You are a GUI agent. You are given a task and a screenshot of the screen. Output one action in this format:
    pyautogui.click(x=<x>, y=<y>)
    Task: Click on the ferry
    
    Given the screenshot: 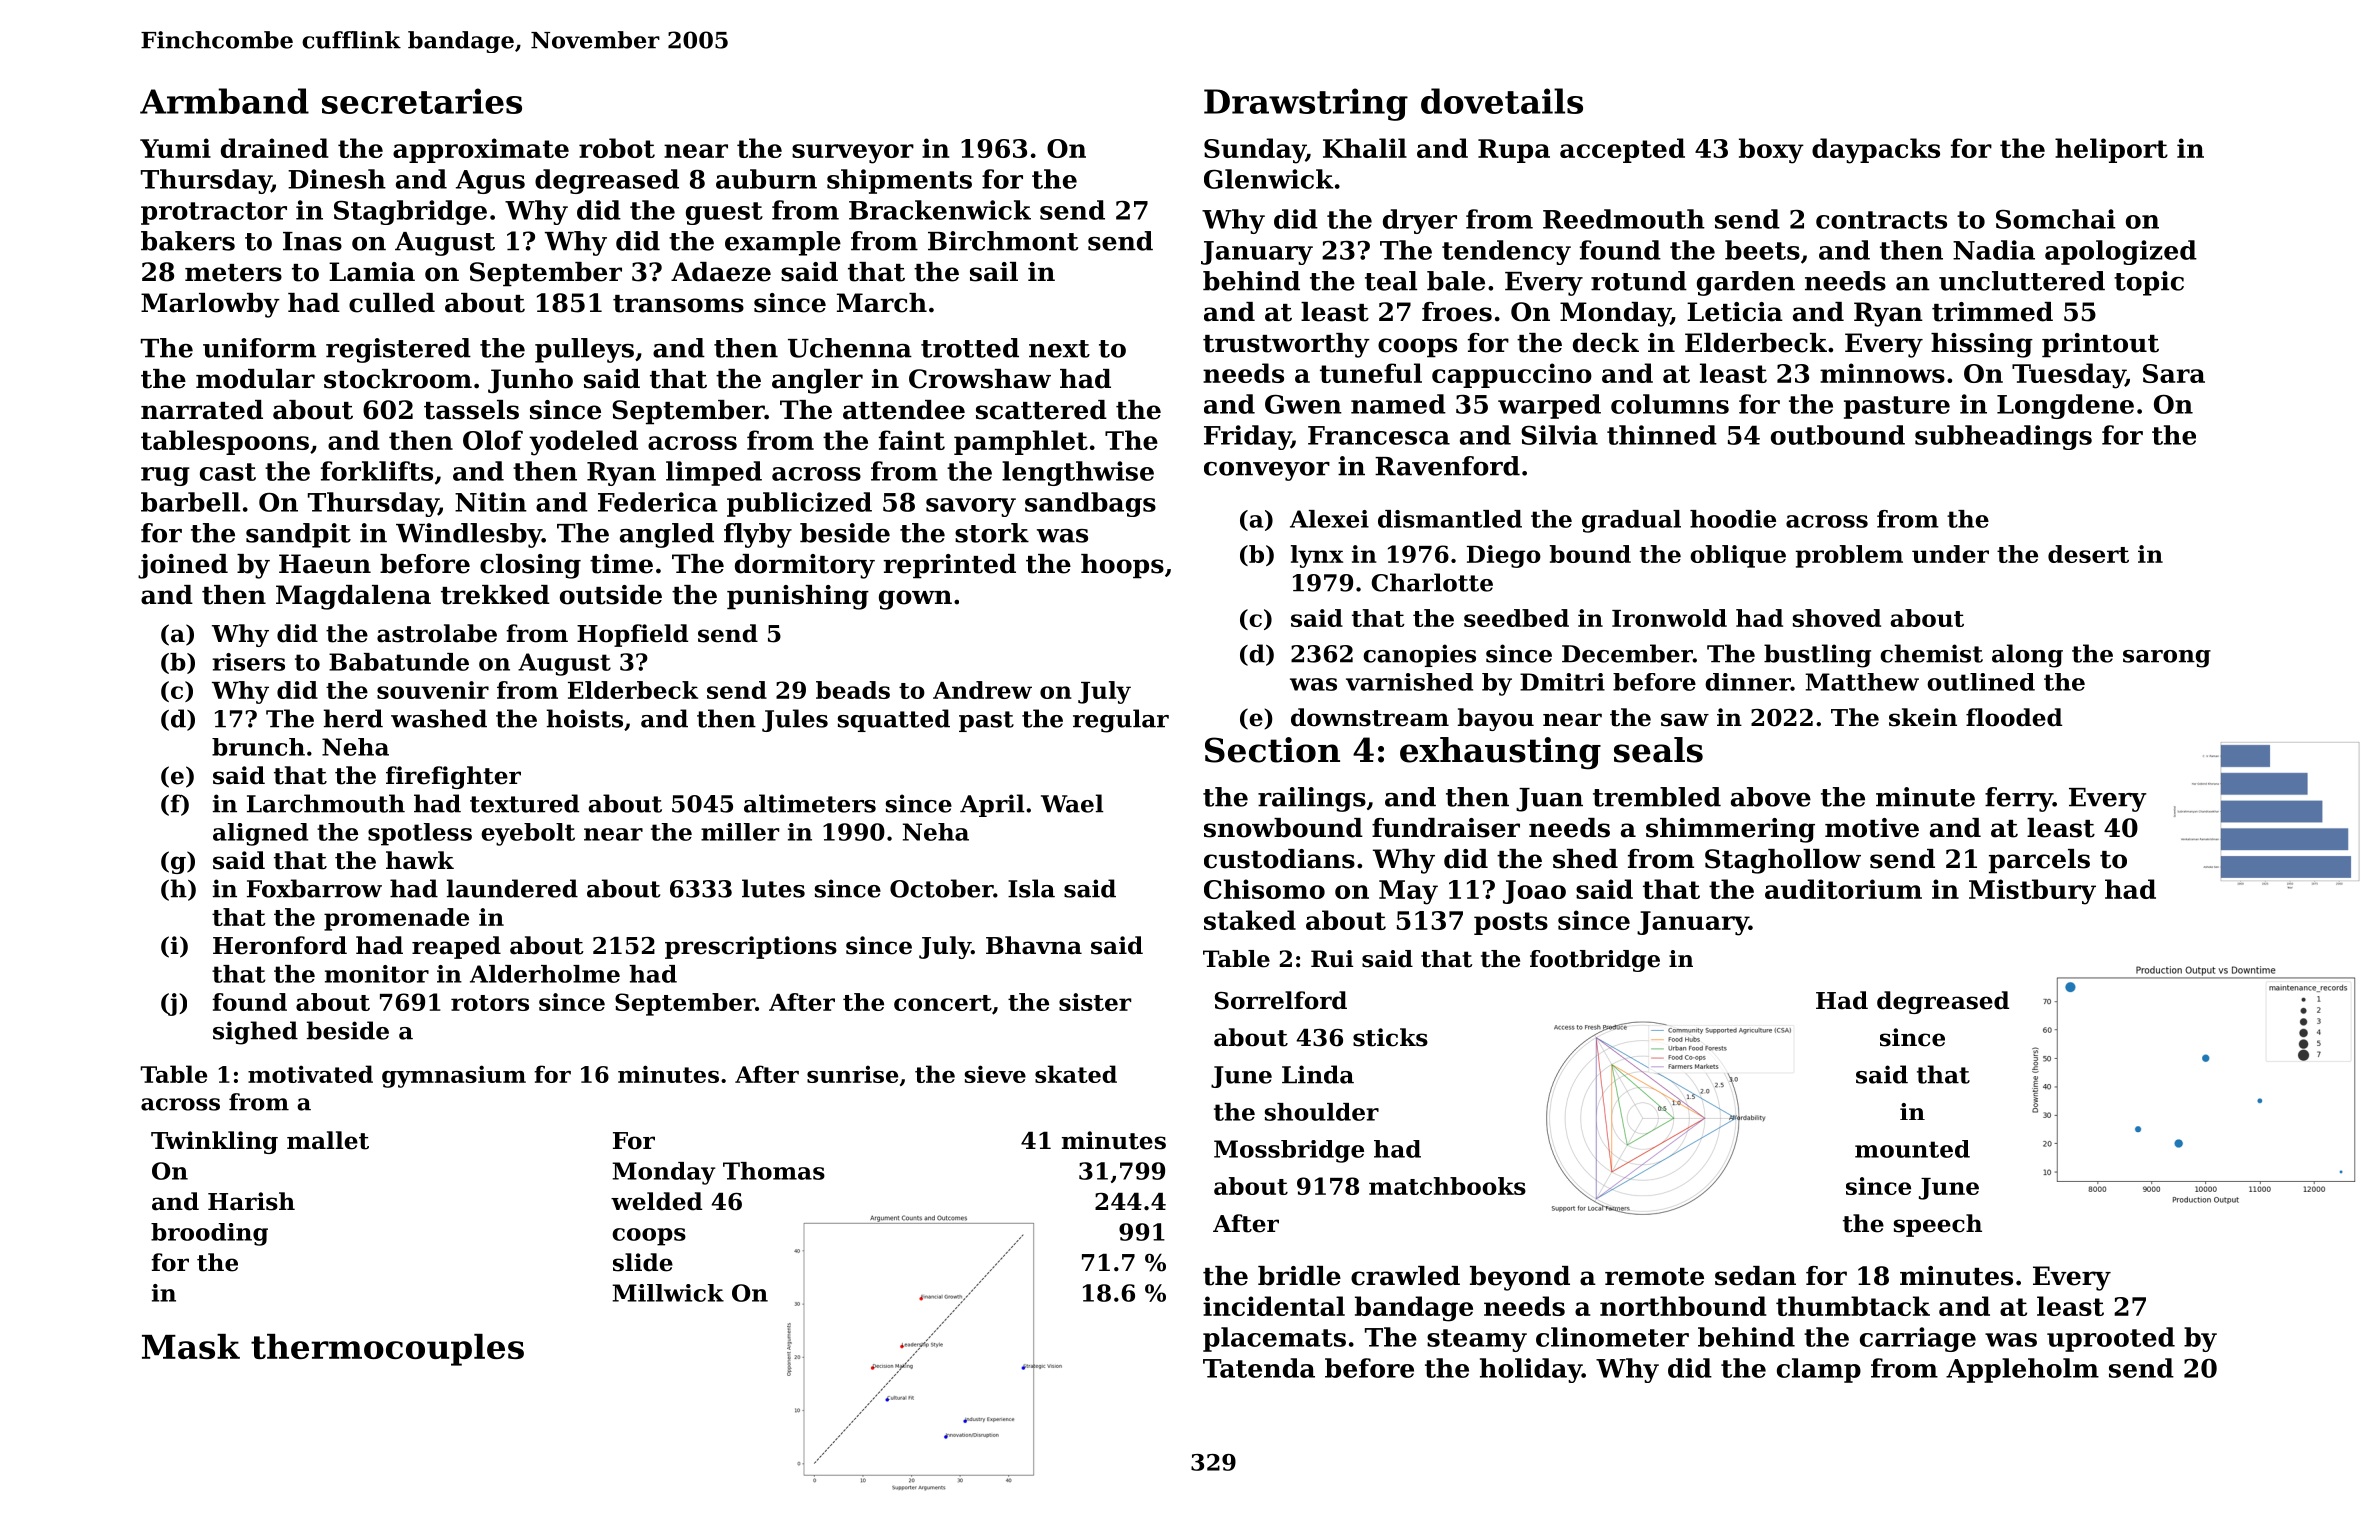 What is the action you would take?
    pyautogui.click(x=2019, y=799)
